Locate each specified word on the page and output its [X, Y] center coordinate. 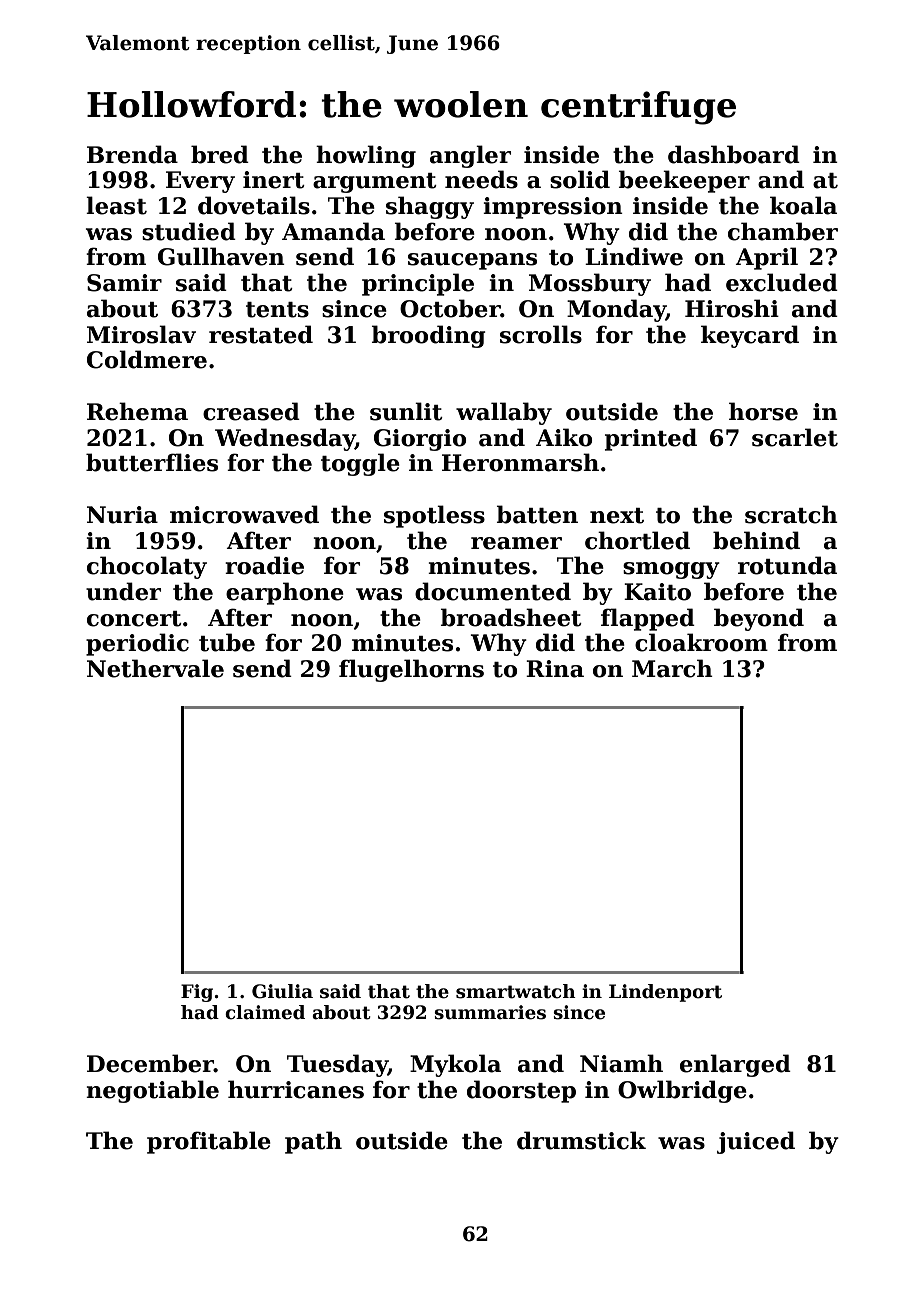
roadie [264, 565]
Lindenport [665, 993]
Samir [124, 283]
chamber [783, 231]
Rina [555, 669]
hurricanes [296, 1089]
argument [375, 183]
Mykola [455, 1065]
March [672, 668]
